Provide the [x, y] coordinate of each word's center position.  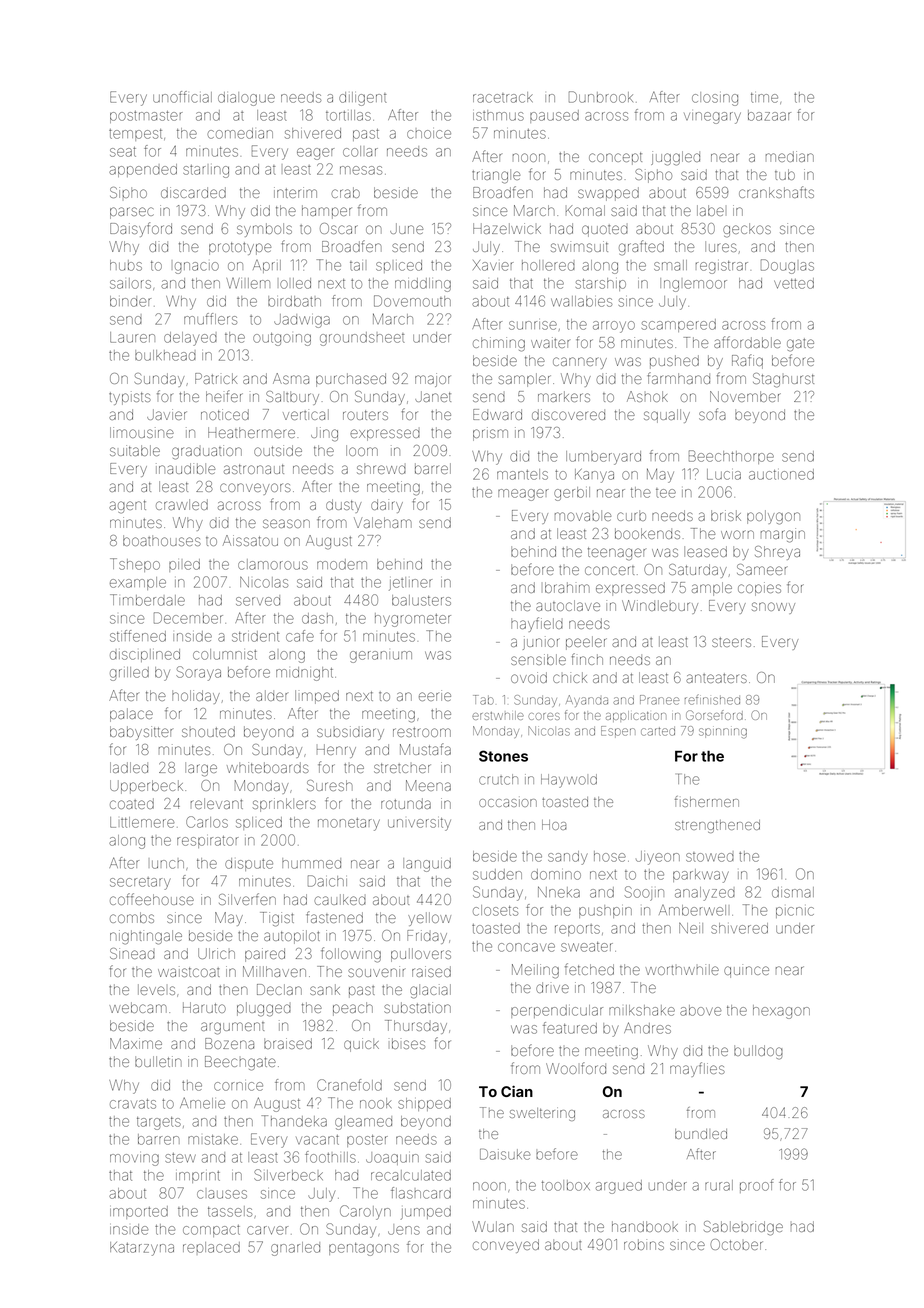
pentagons [364, 1249]
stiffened [138, 636]
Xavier [493, 265]
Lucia [724, 474]
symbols [264, 230]
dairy [387, 506]
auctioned [781, 474]
